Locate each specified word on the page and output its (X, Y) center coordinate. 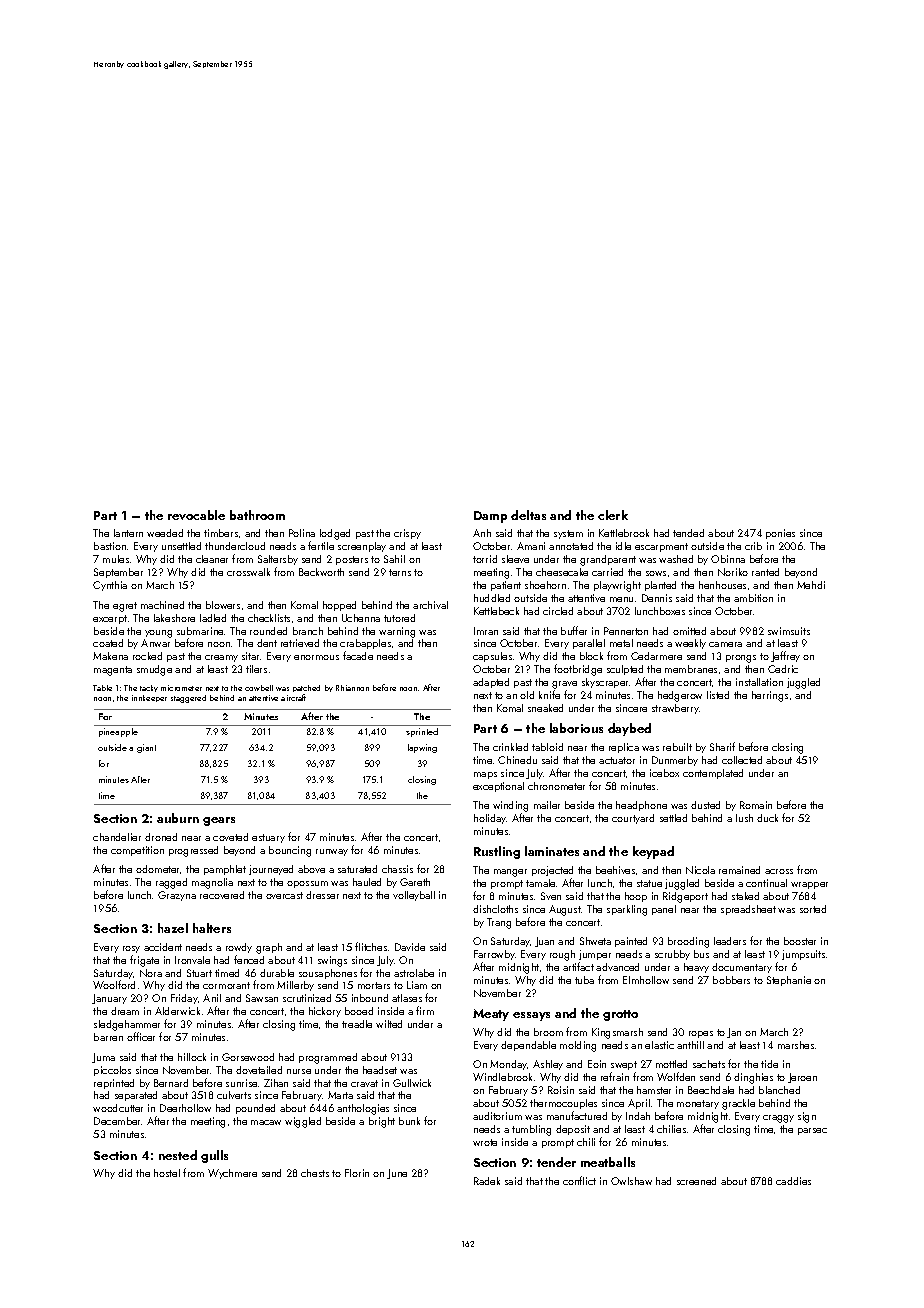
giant (146, 748)
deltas (528, 515)
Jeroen (802, 1078)
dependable (528, 1046)
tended (688, 533)
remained (739, 870)
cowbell (259, 688)
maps (485, 775)
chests (315, 1173)
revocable (196, 515)
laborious (576, 728)
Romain (756, 805)
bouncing (290, 851)
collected (742, 760)
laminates (552, 851)
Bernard (171, 1083)
